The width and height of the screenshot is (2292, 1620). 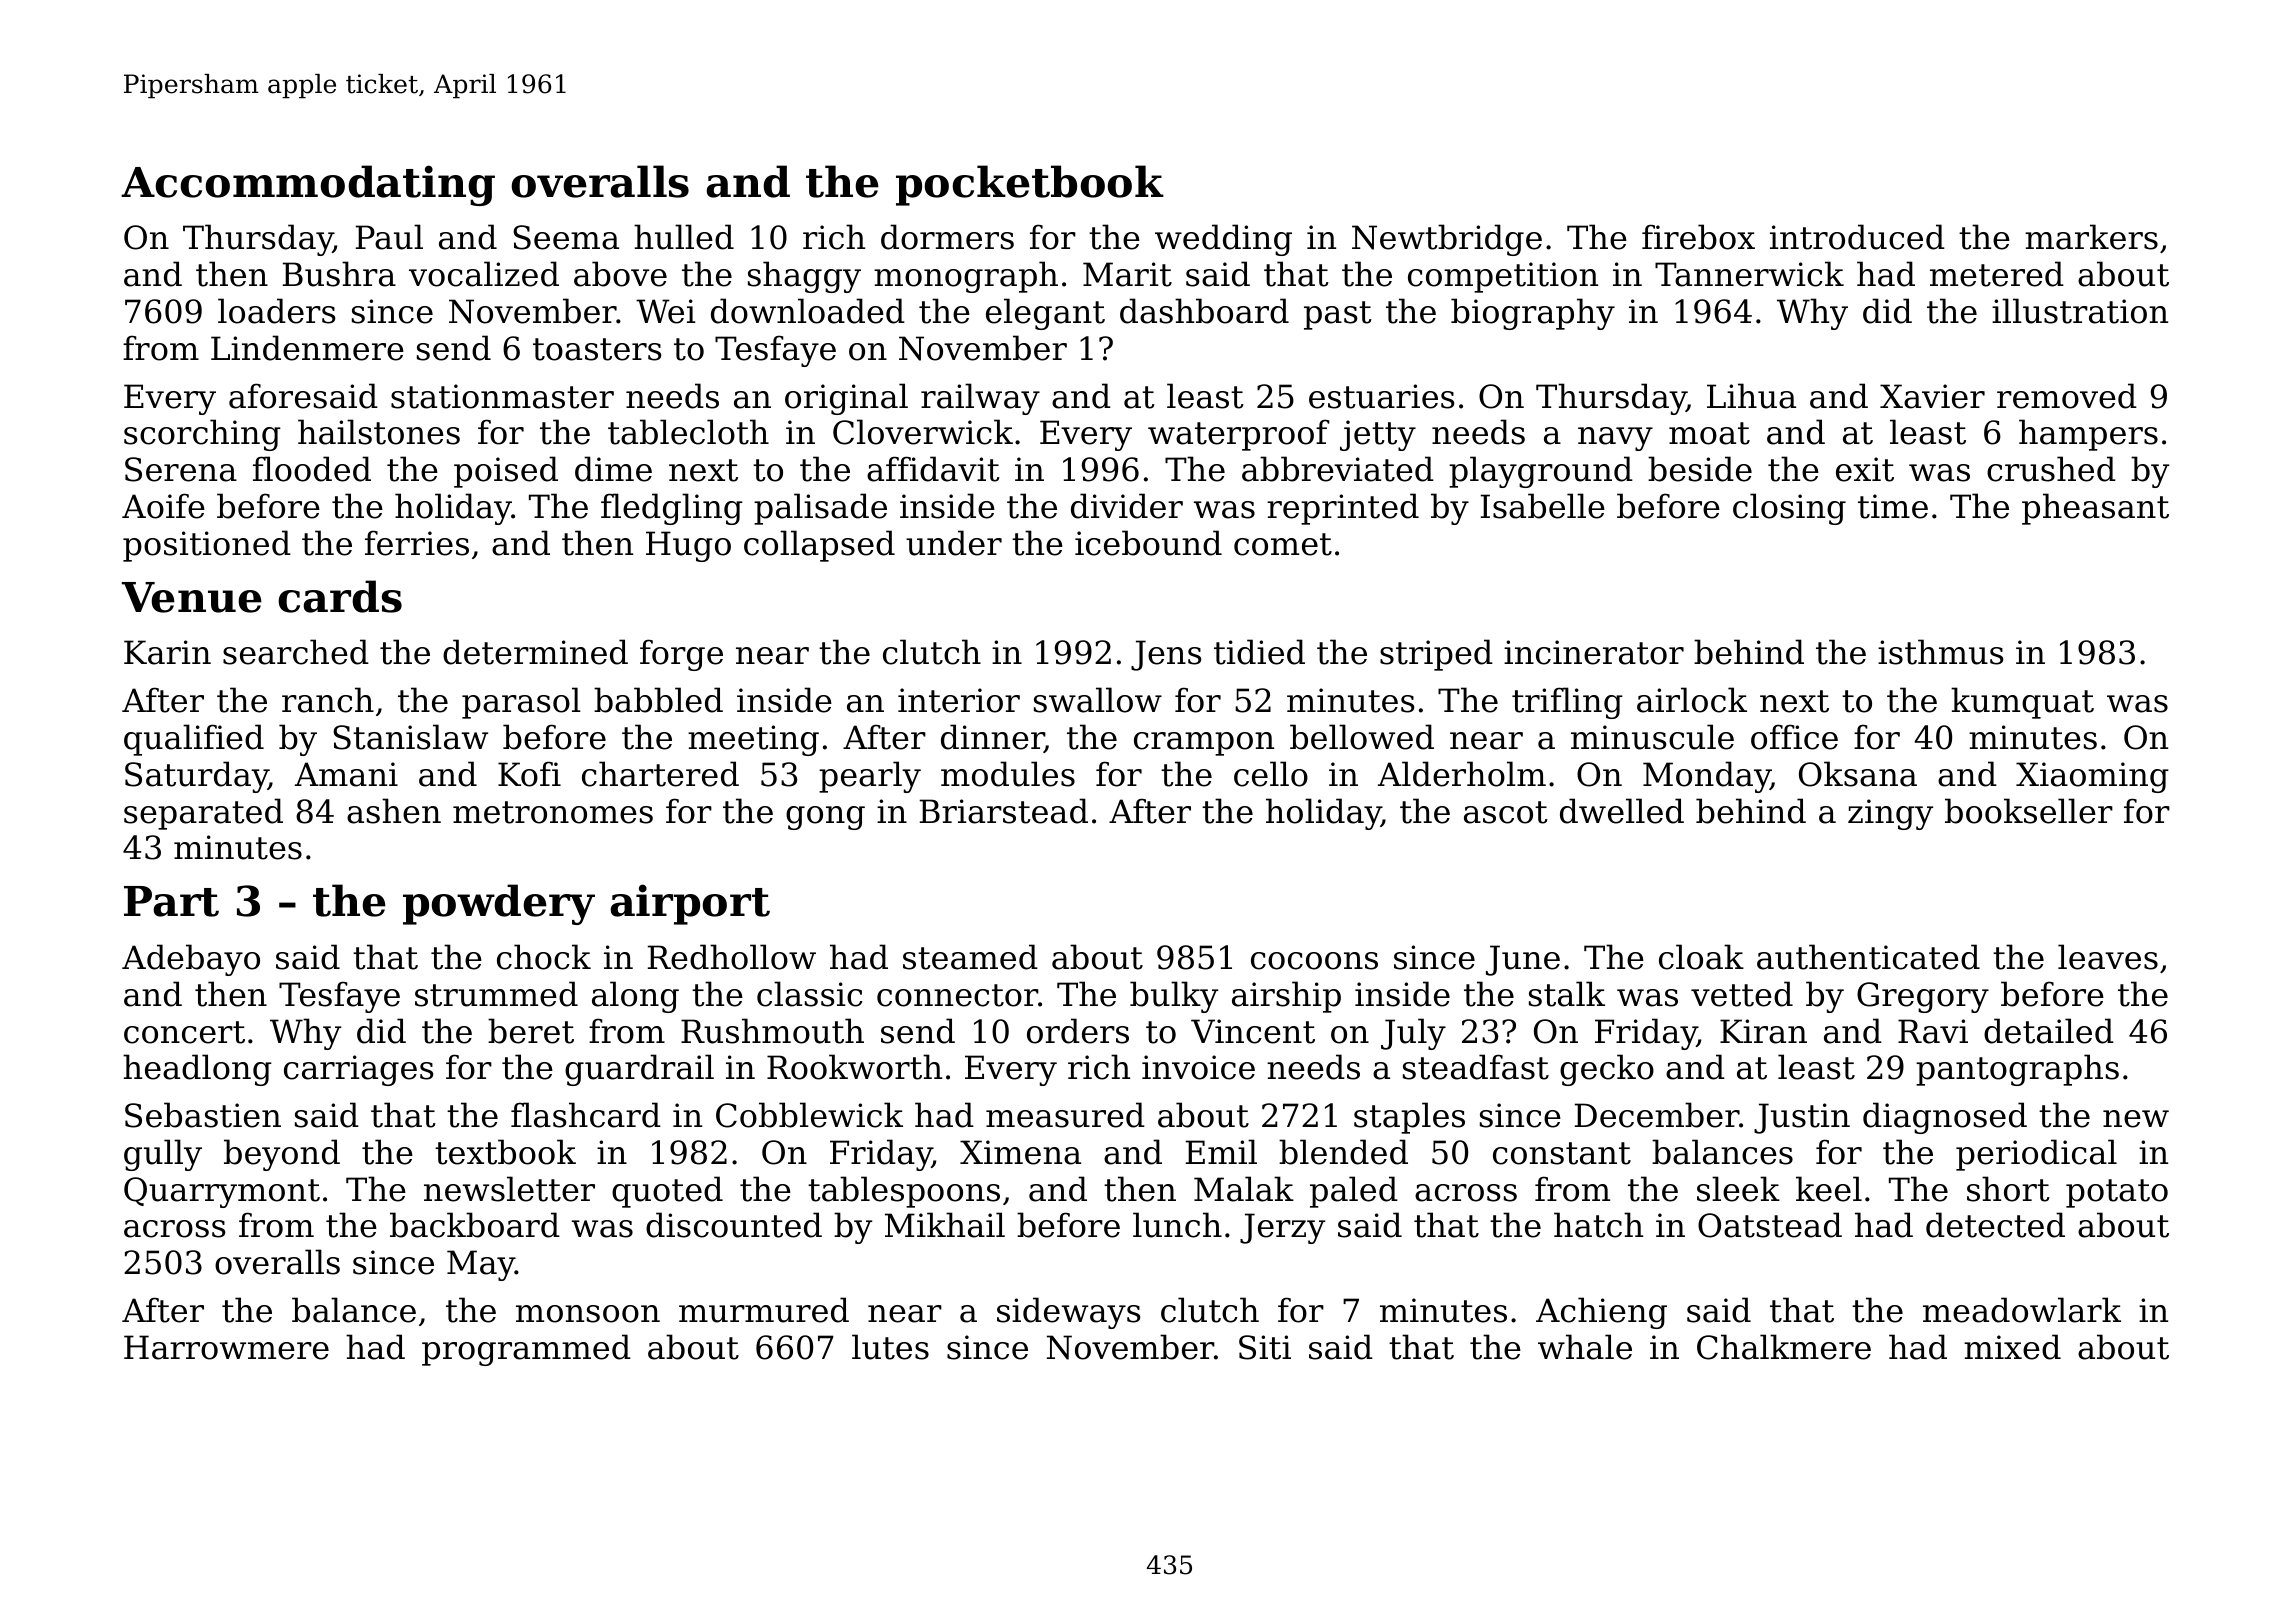 What do you see at coordinates (970, 957) in the screenshot?
I see `steamed` at bounding box center [970, 957].
